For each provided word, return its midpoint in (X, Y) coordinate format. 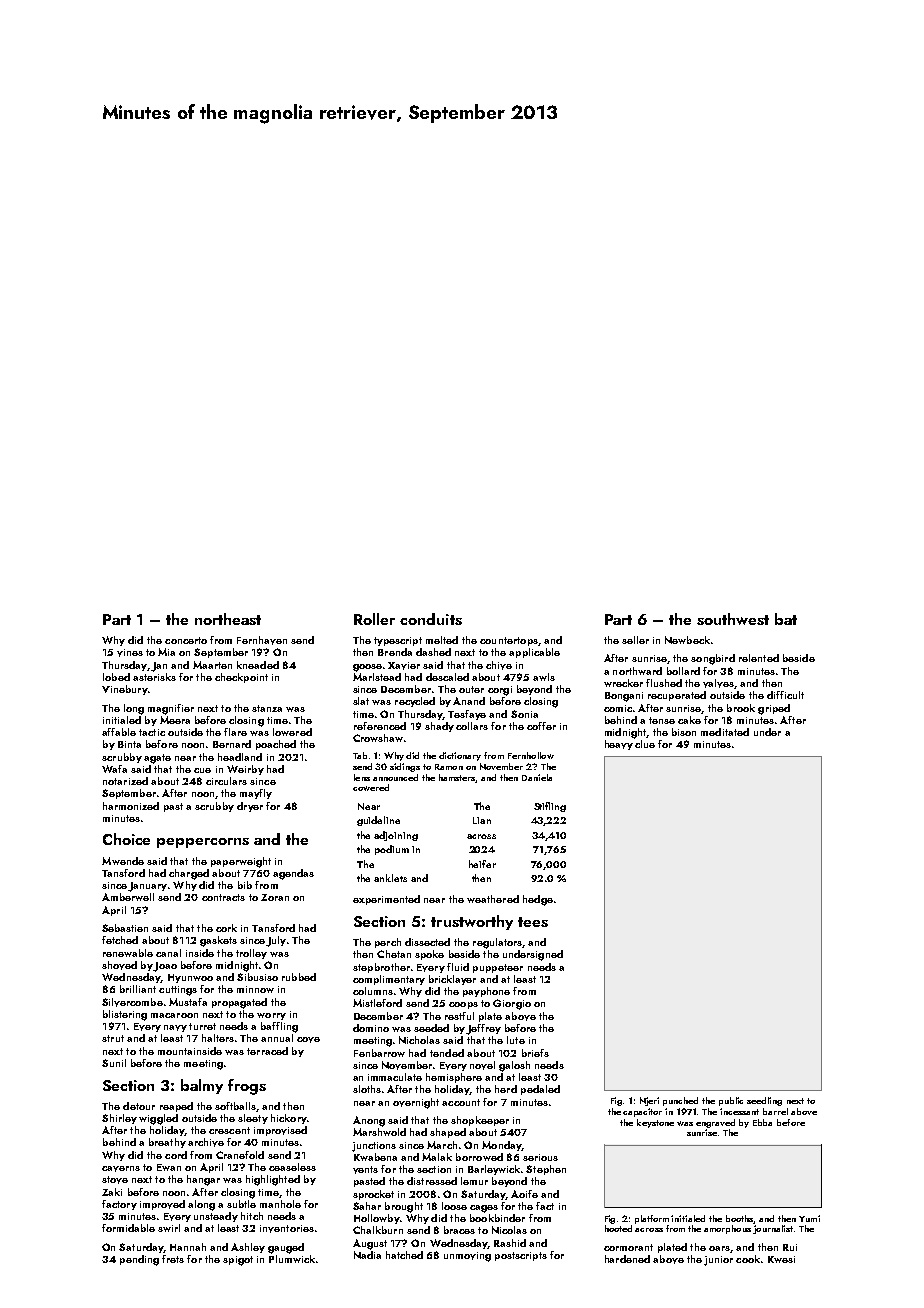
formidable (128, 1228)
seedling (764, 1101)
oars (719, 1248)
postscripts (521, 1256)
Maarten (212, 665)
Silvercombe (132, 1002)
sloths (367, 1089)
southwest (733, 619)
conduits (431, 619)
